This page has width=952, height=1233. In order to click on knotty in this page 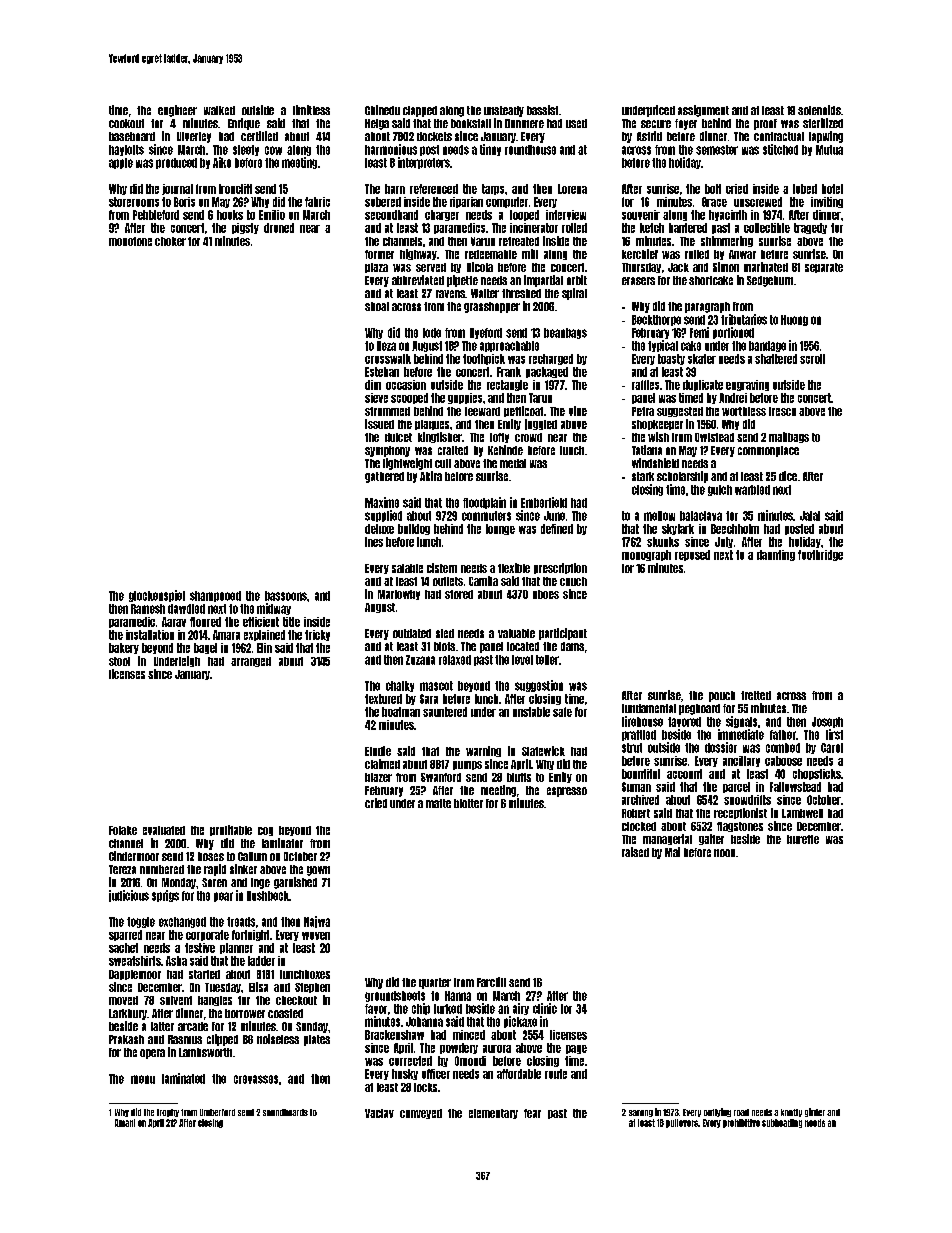, I will do `click(791, 1113)`.
